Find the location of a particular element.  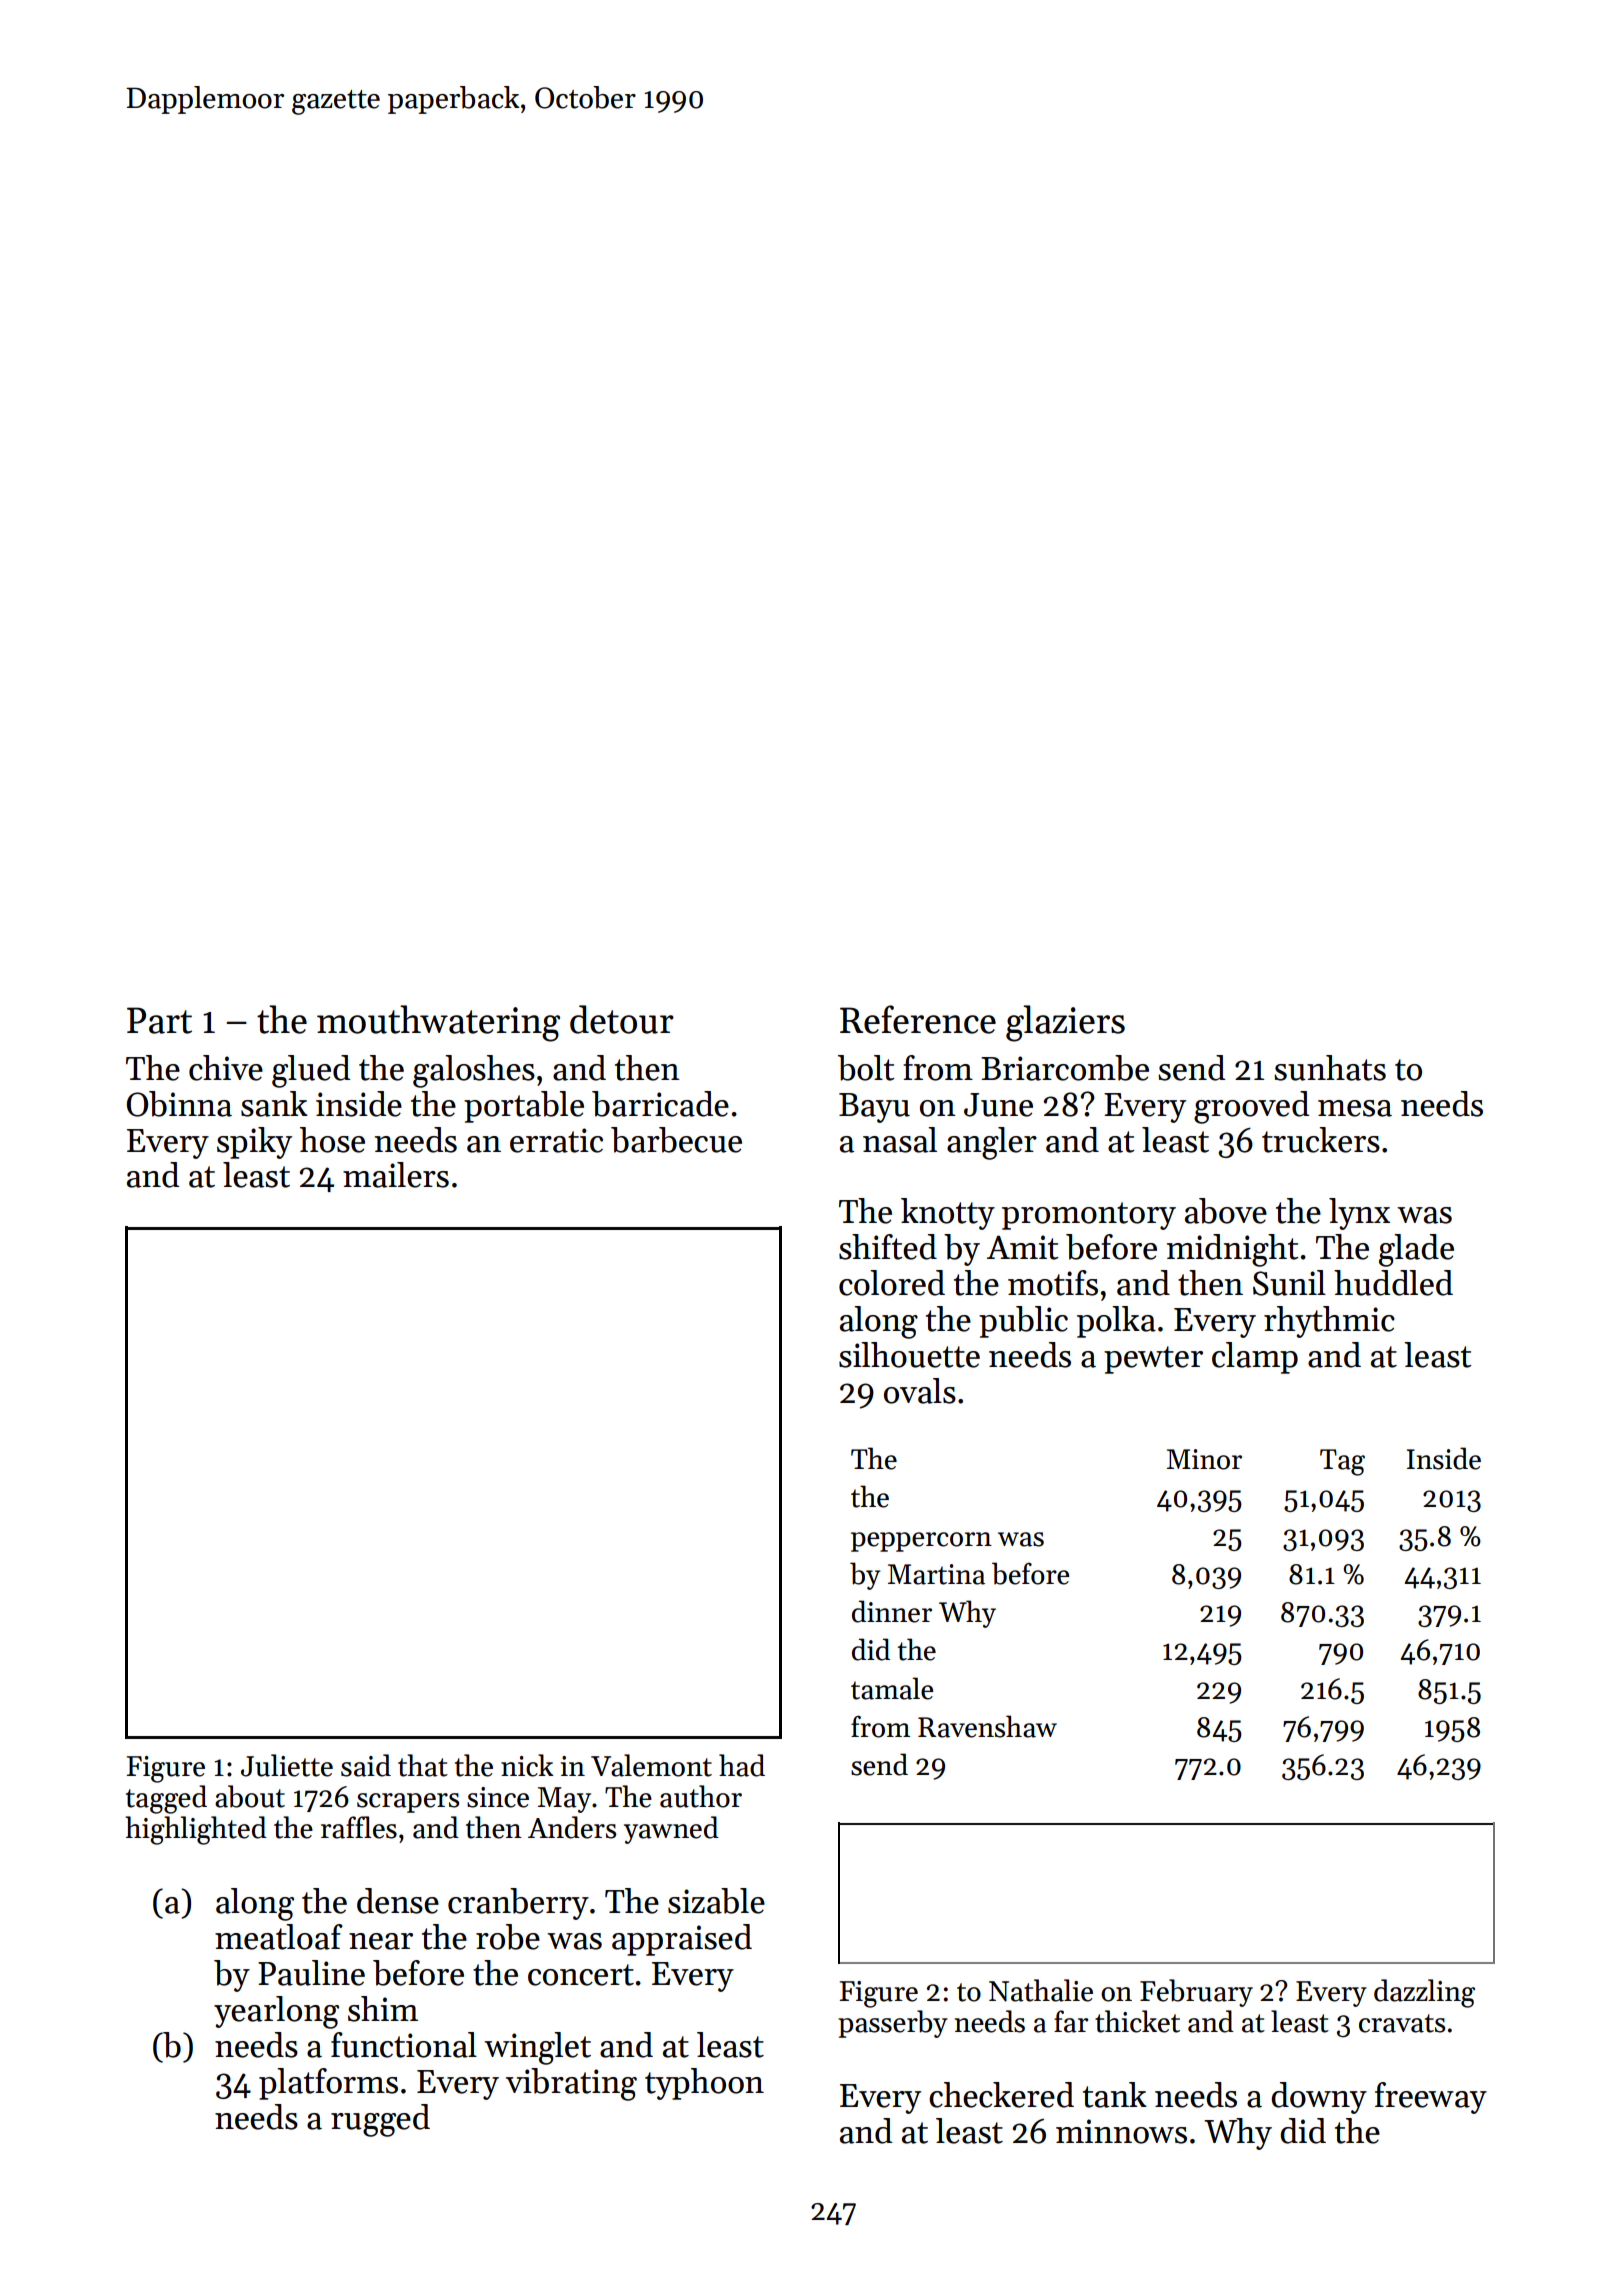

vibrating is located at coordinates (571, 2084).
